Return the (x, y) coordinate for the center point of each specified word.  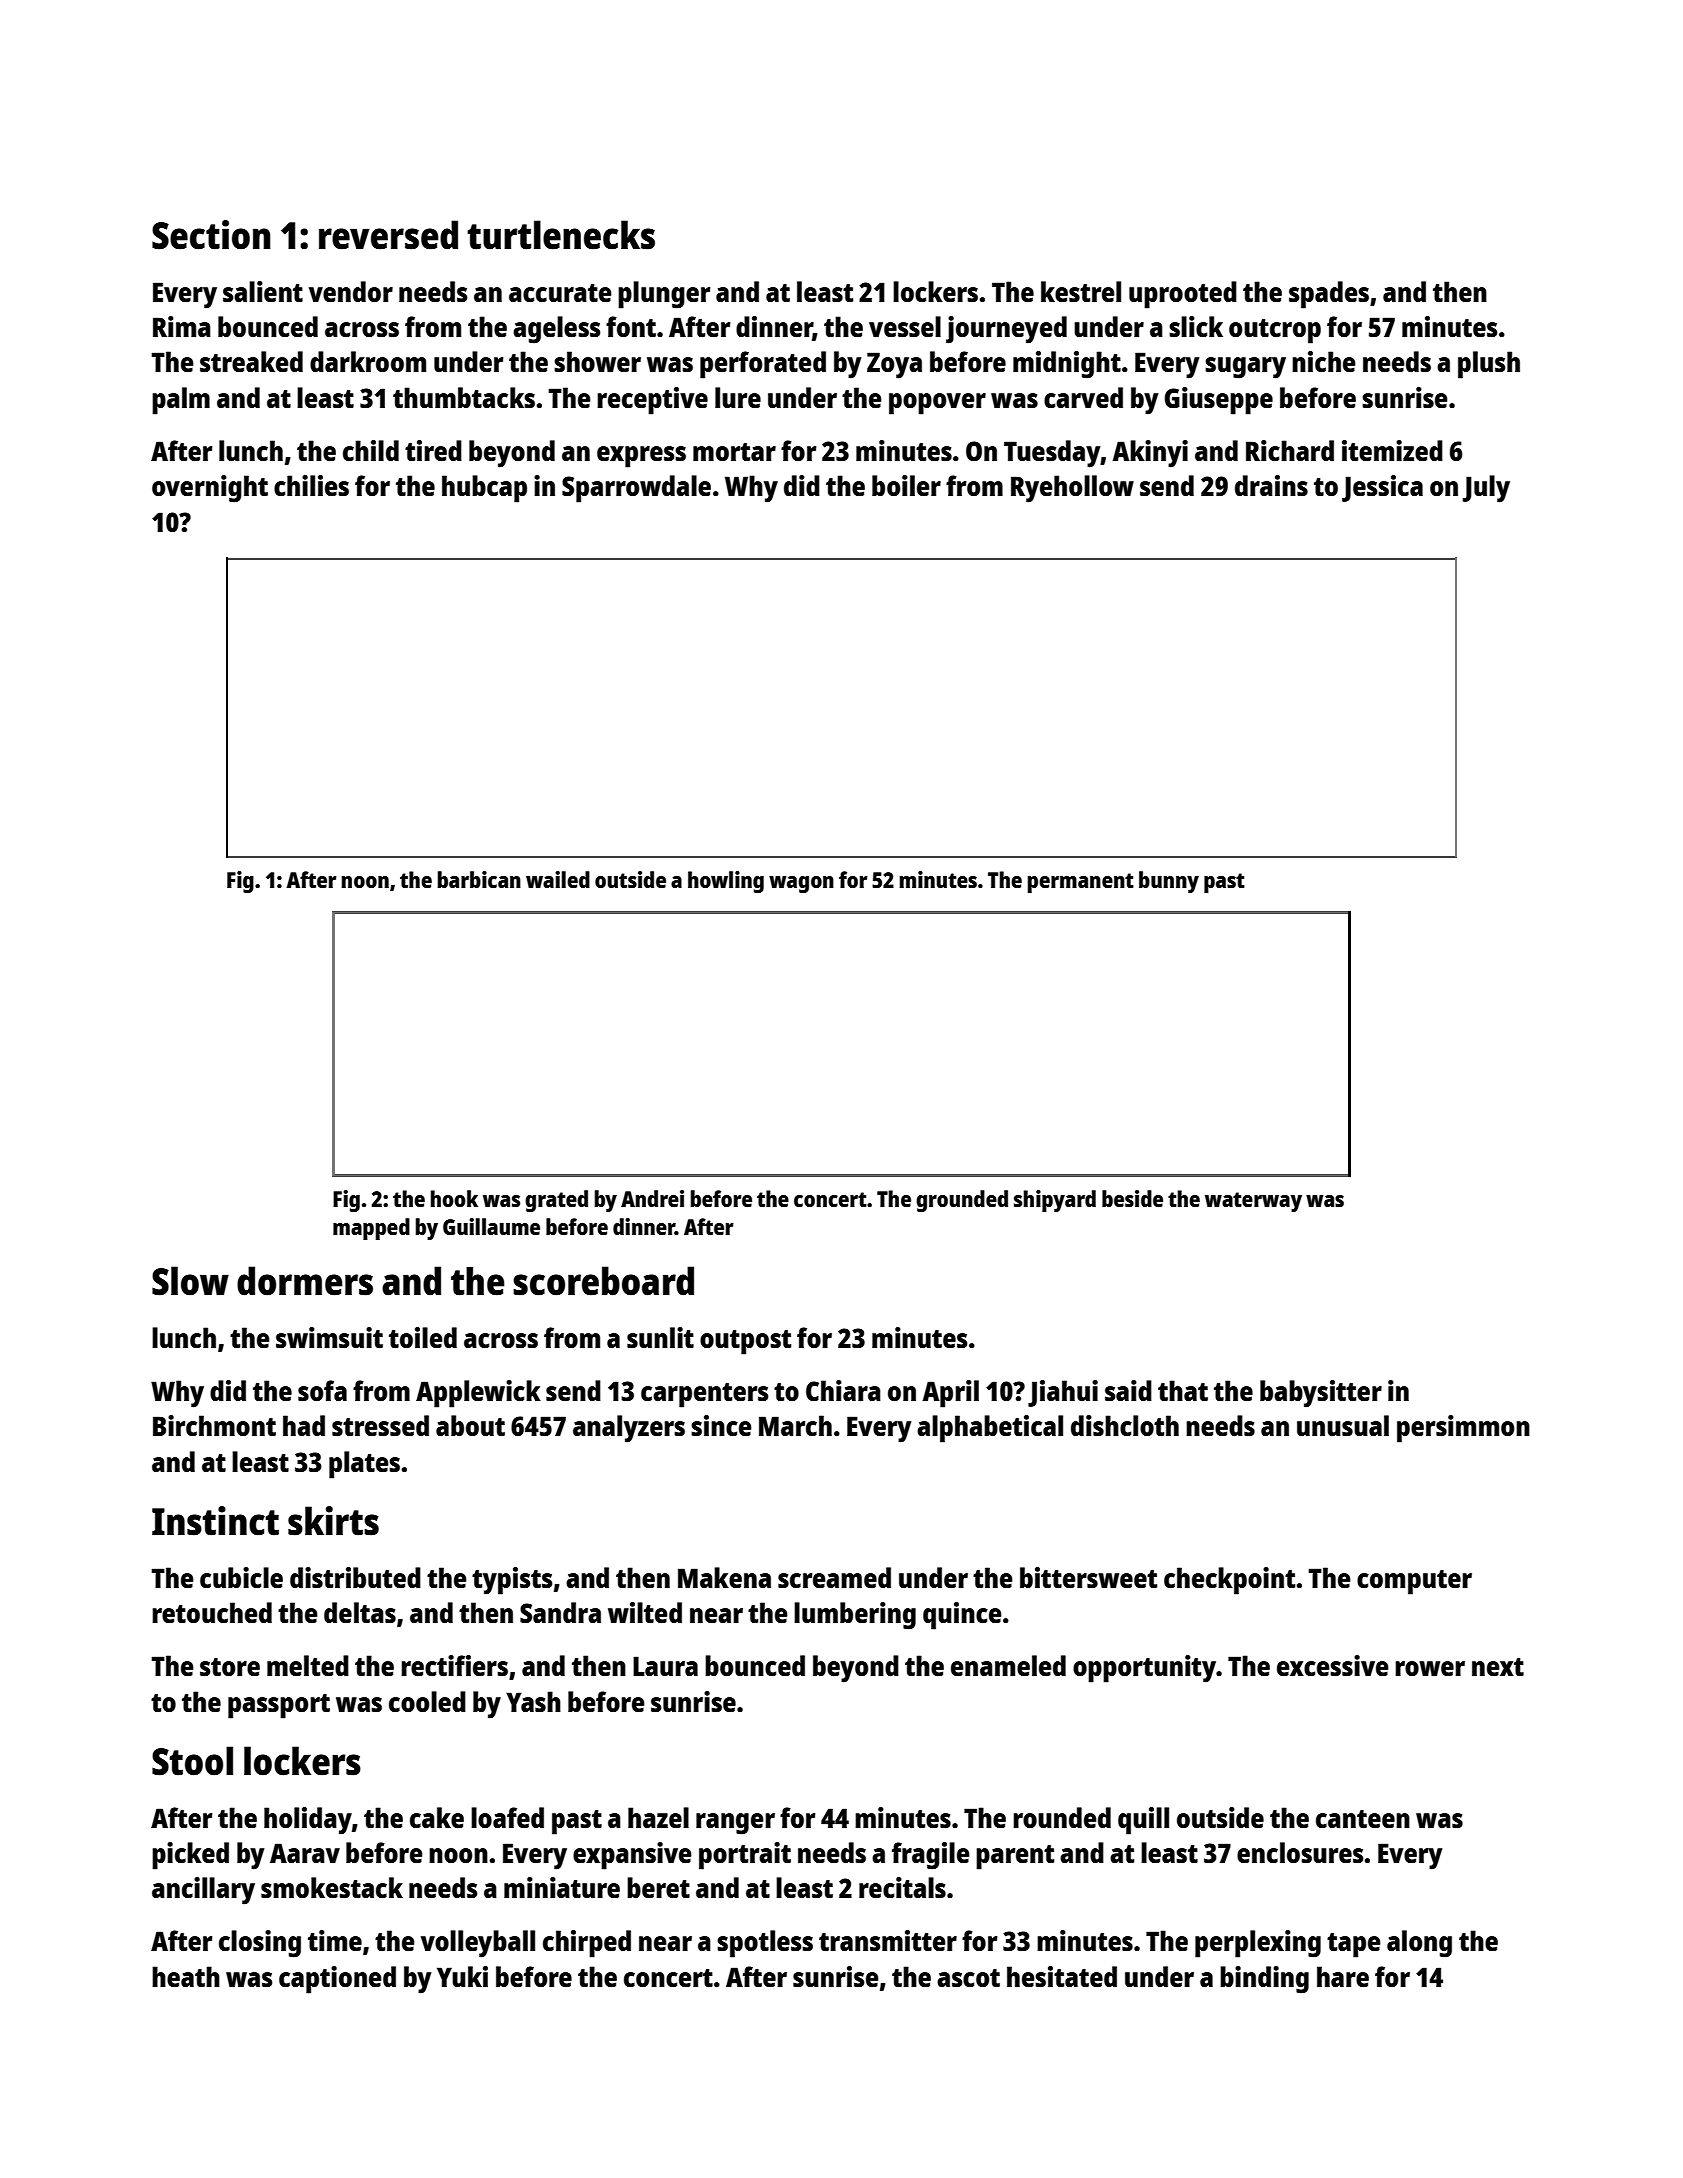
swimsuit (329, 1337)
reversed (388, 235)
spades (1329, 295)
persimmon (1463, 1429)
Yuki (462, 1976)
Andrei (652, 1198)
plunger (664, 295)
